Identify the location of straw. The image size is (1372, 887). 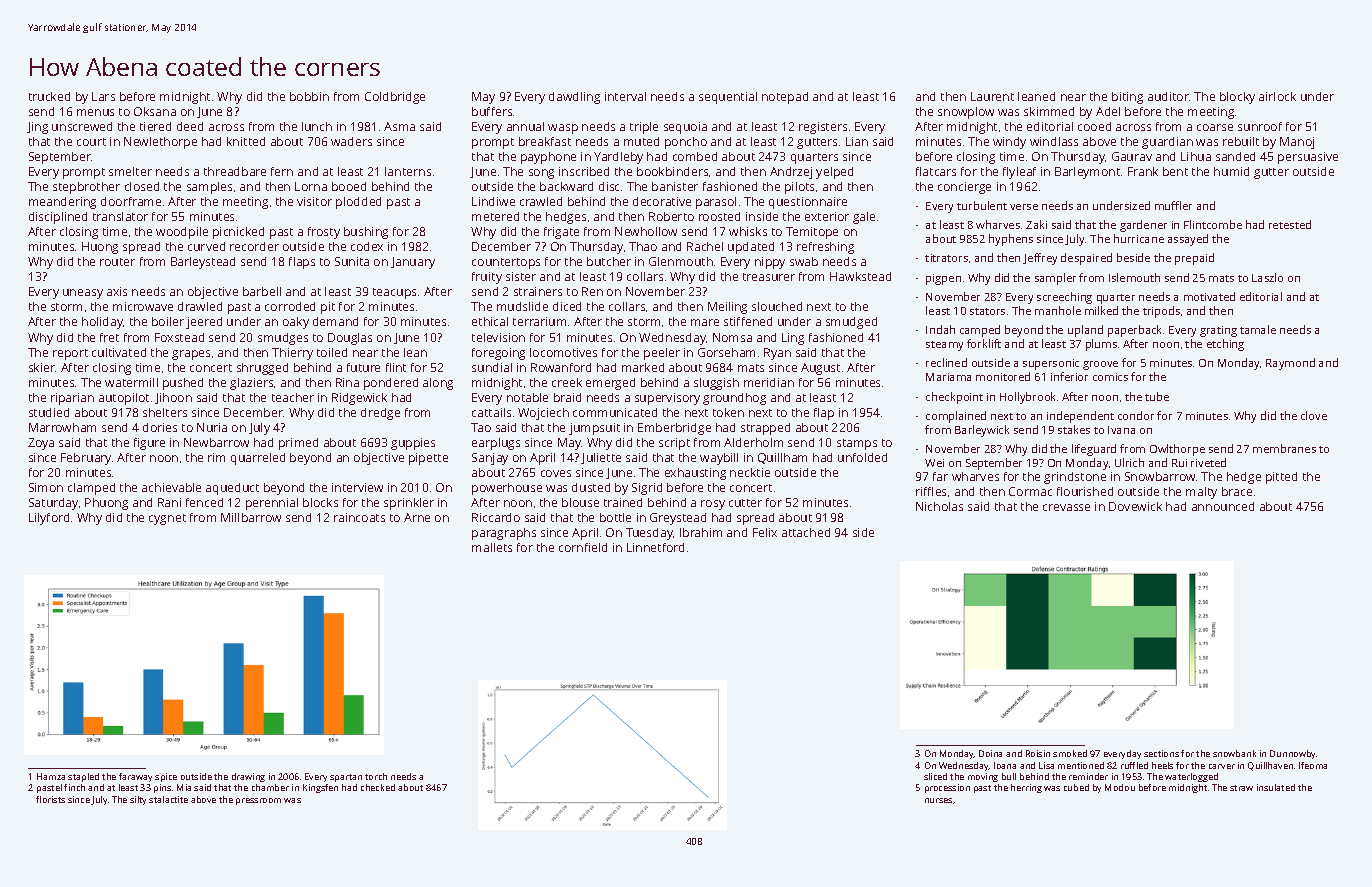
(1241, 788).
